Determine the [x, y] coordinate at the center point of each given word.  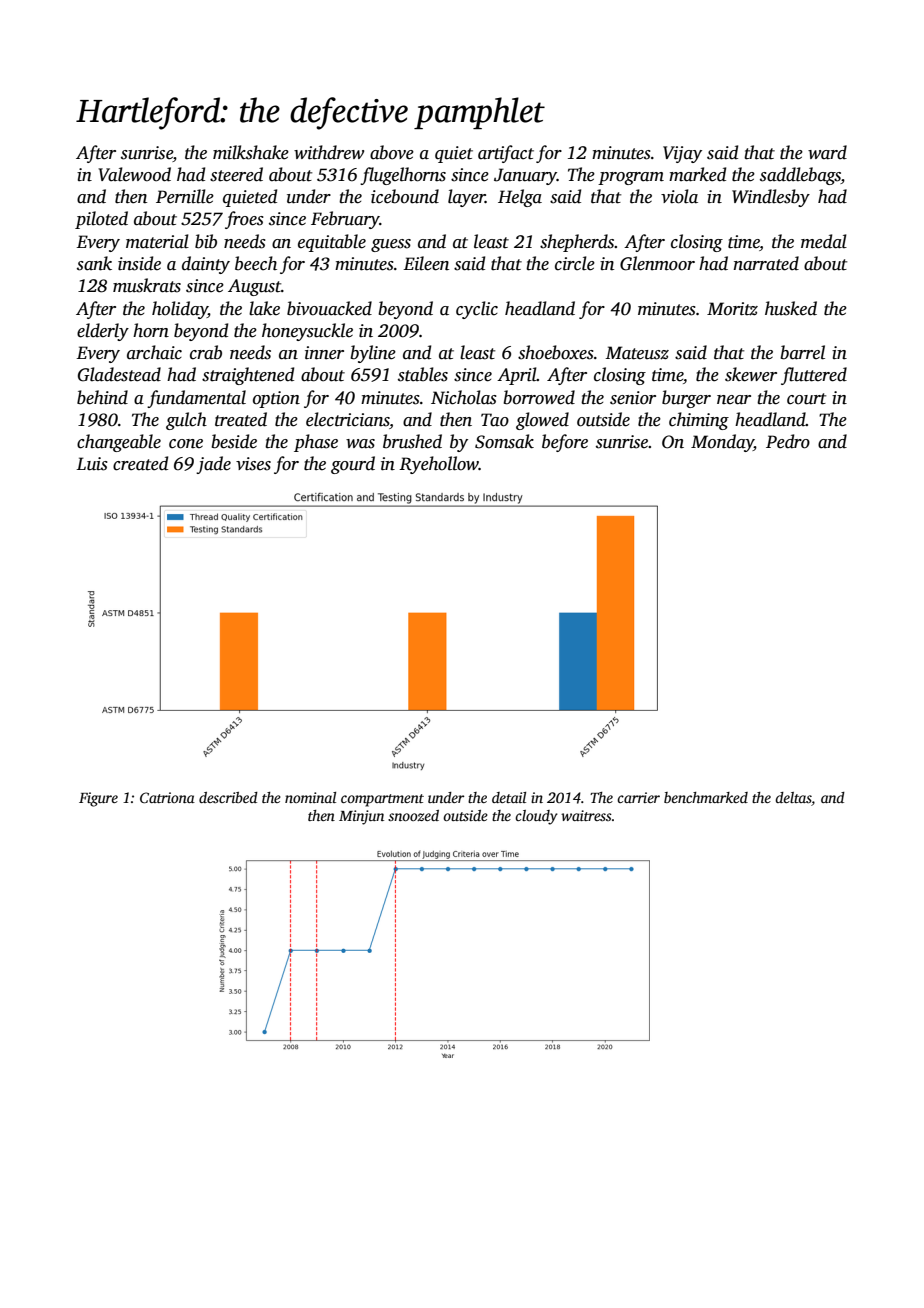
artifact [506, 154]
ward [827, 152]
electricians [347, 419]
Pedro [788, 441]
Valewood [134, 174]
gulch [186, 421]
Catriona [167, 797]
